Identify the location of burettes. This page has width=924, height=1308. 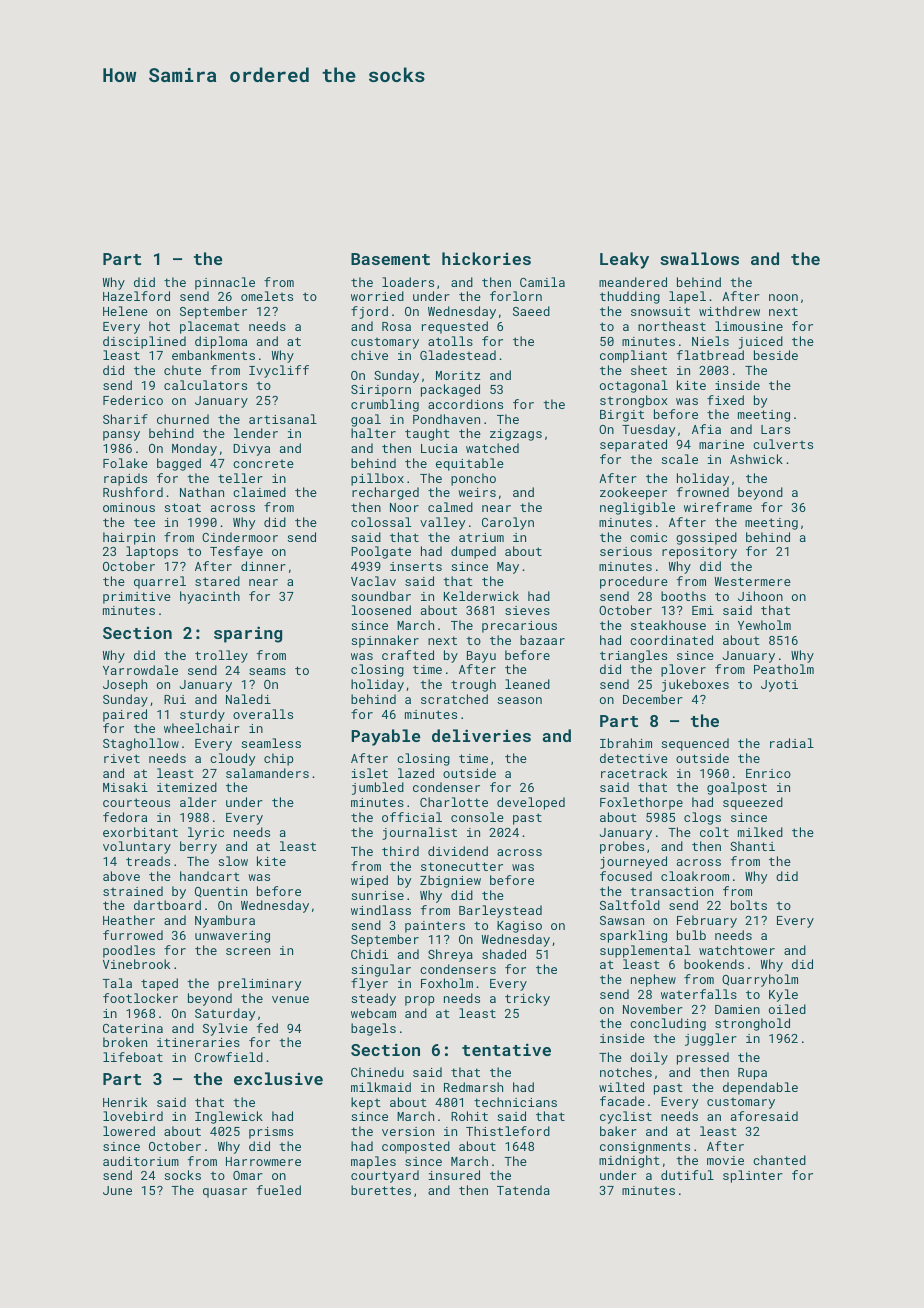
(381, 1190).
